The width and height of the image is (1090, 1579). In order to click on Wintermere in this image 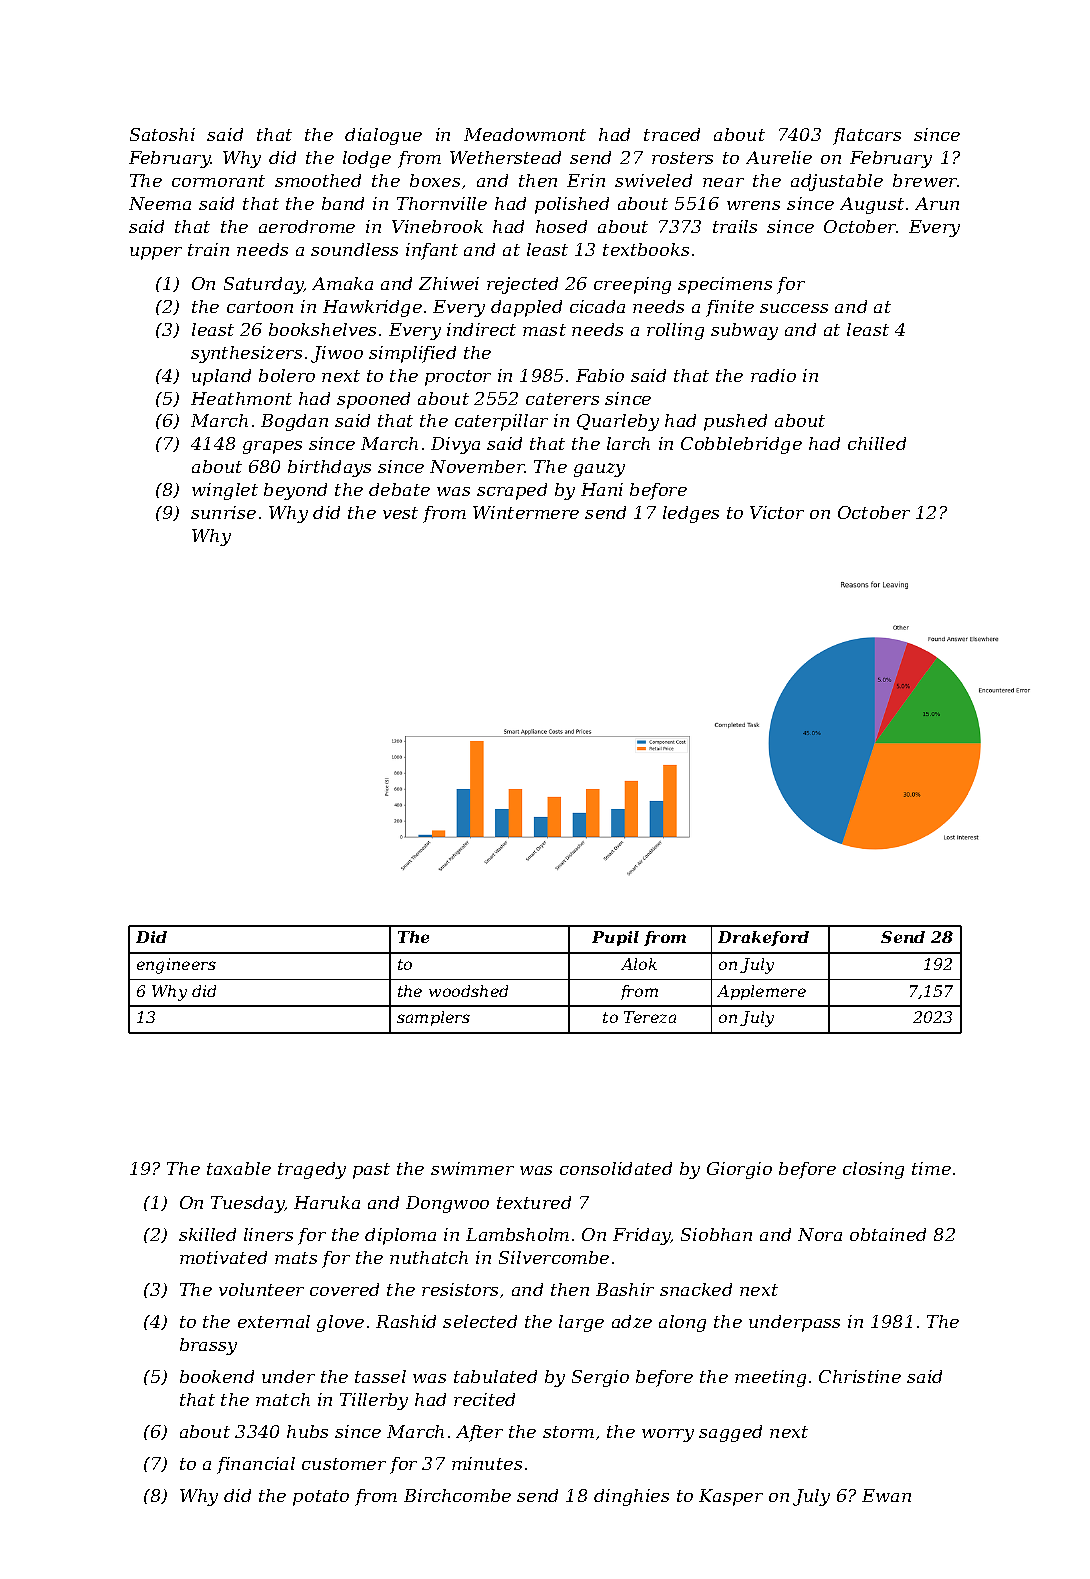, I will do `click(526, 512)`.
